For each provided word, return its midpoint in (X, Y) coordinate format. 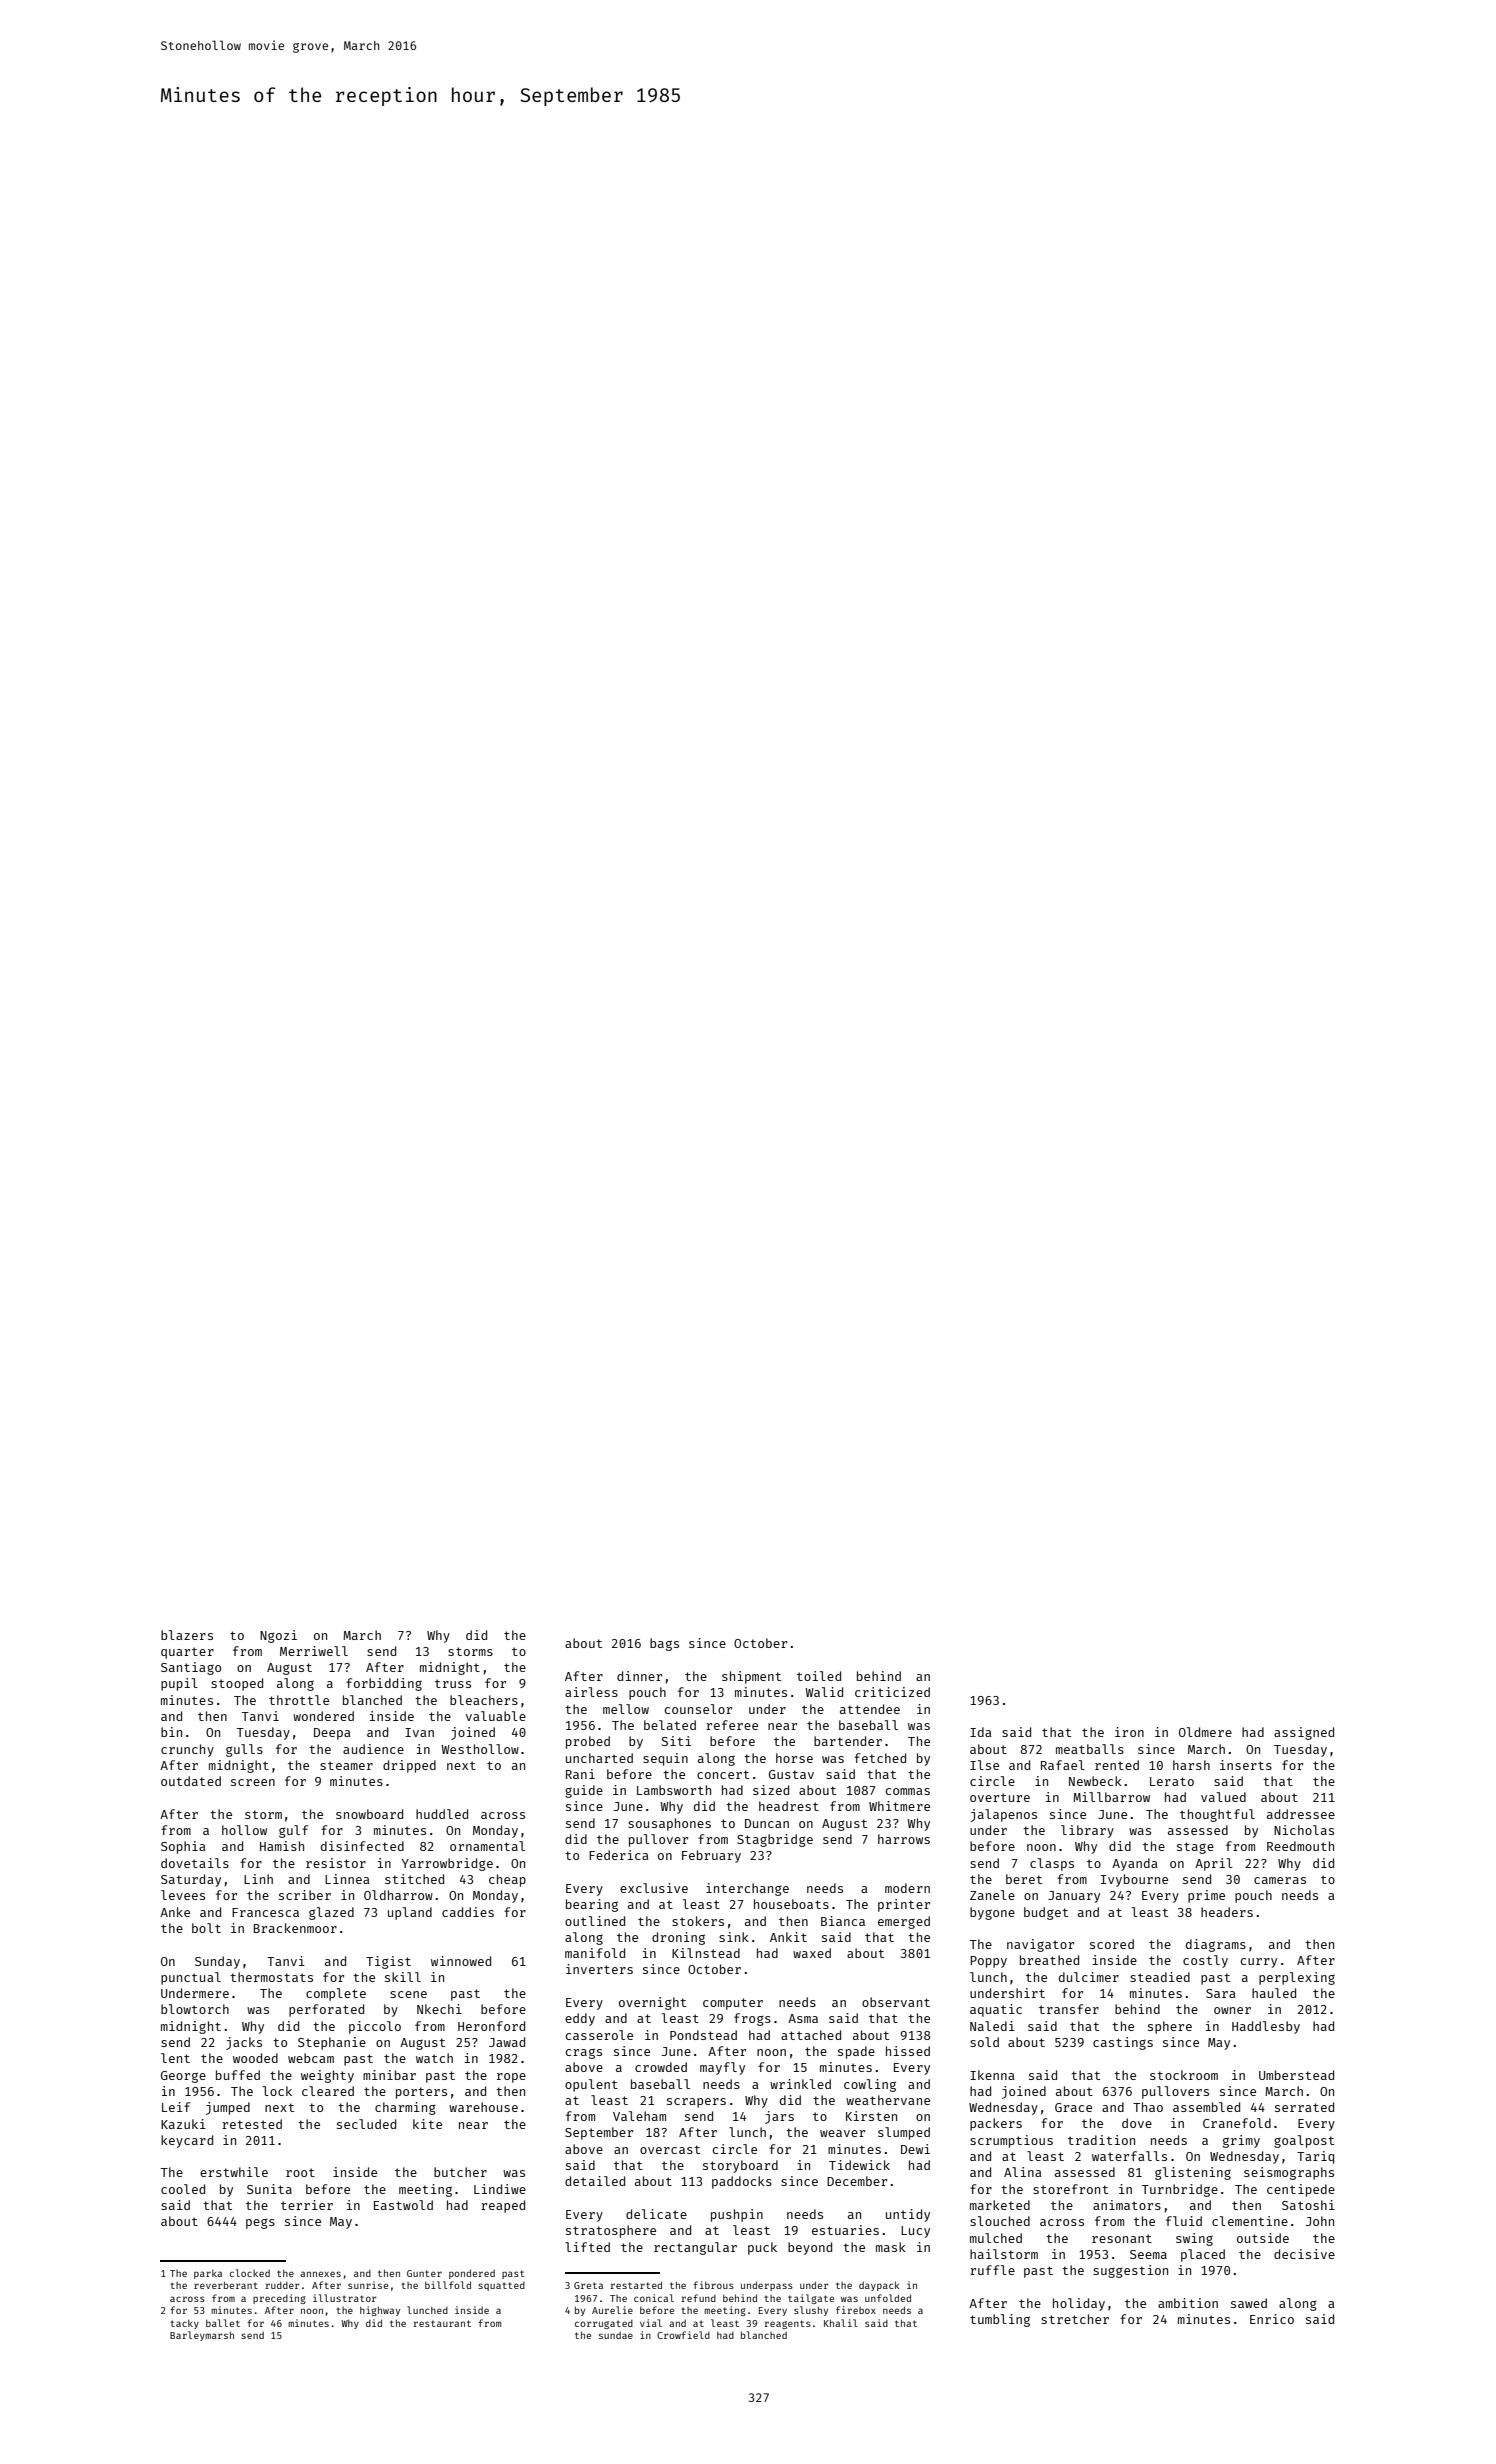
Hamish (282, 1846)
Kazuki (183, 2124)
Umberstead (1296, 2075)
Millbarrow (1111, 1797)
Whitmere (899, 1806)
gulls (244, 1750)
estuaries (845, 2230)
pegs (260, 2223)
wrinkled (800, 2084)
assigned (1304, 1733)
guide (584, 1791)
